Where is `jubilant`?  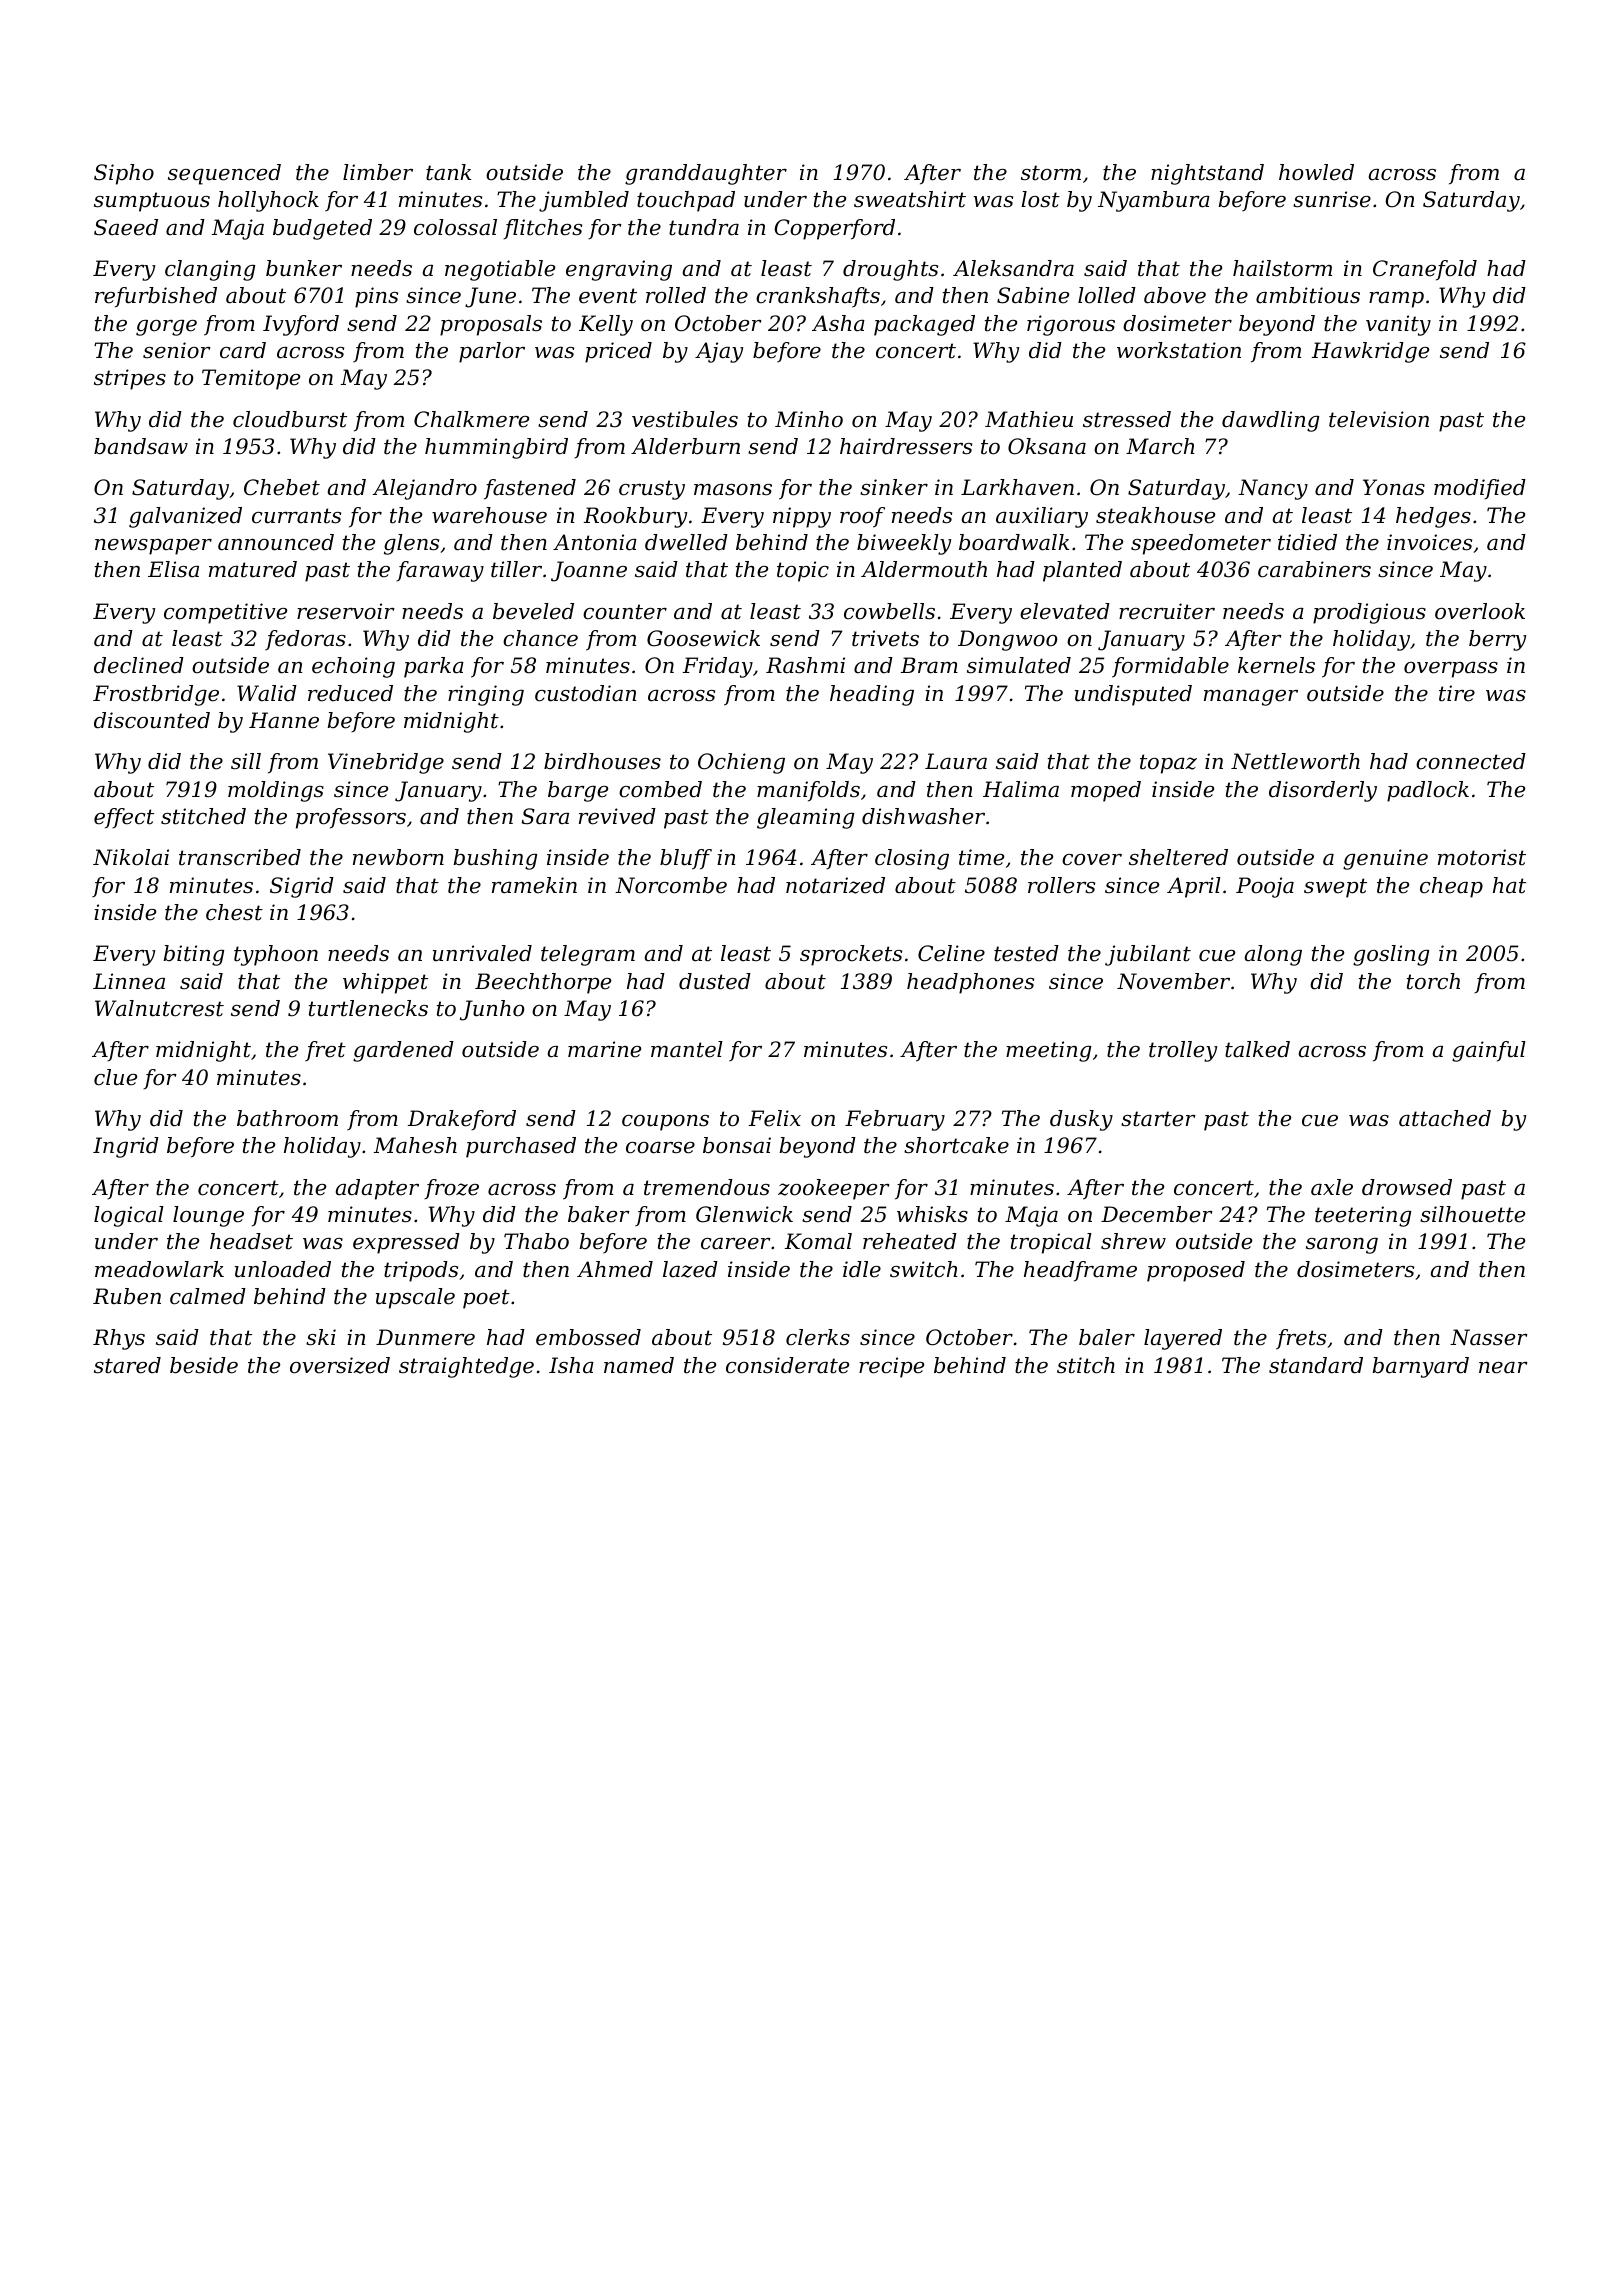
jubilant is located at coordinates (1148, 955).
